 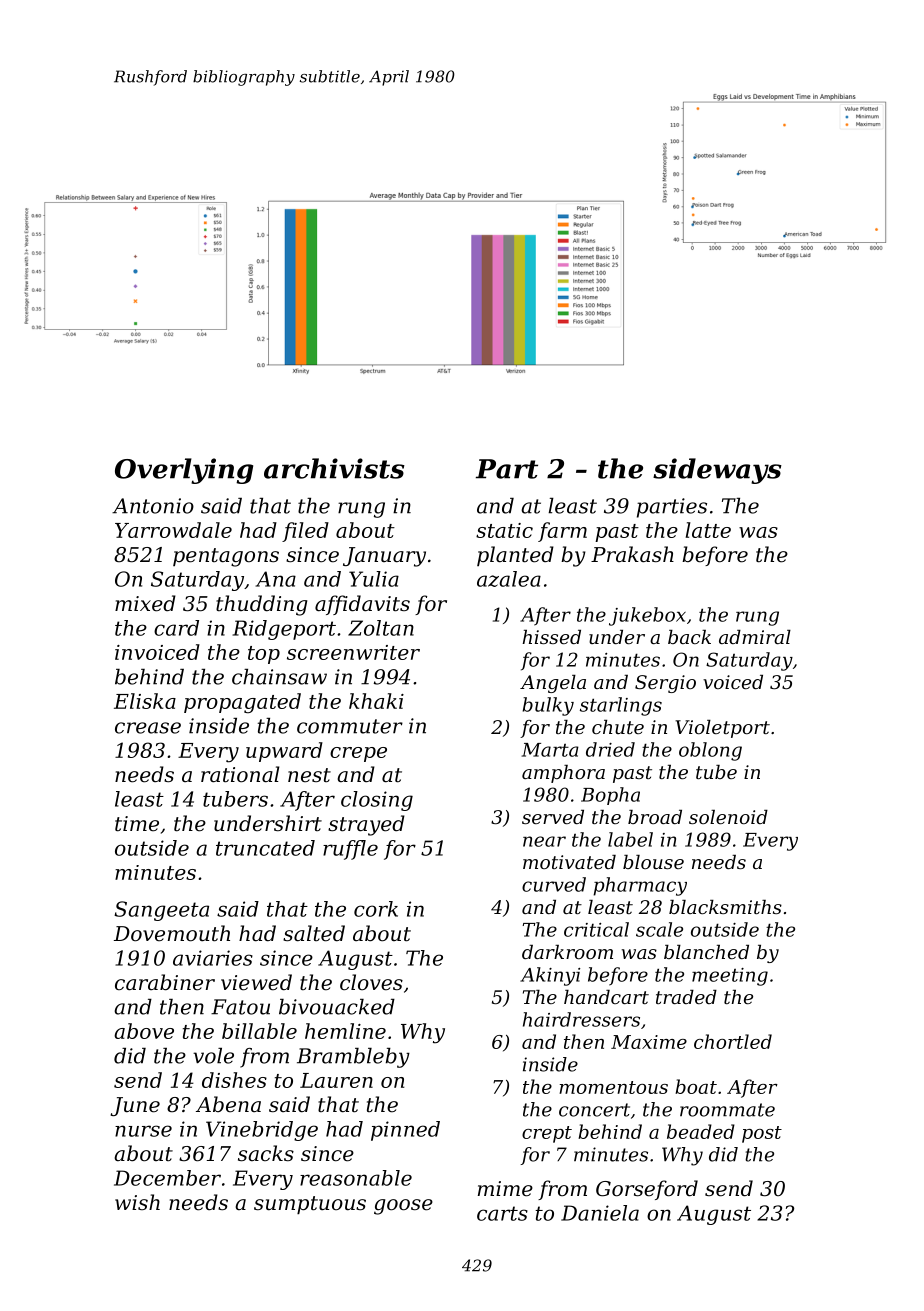 What do you see at coordinates (710, 751) in the screenshot?
I see `oblong` at bounding box center [710, 751].
